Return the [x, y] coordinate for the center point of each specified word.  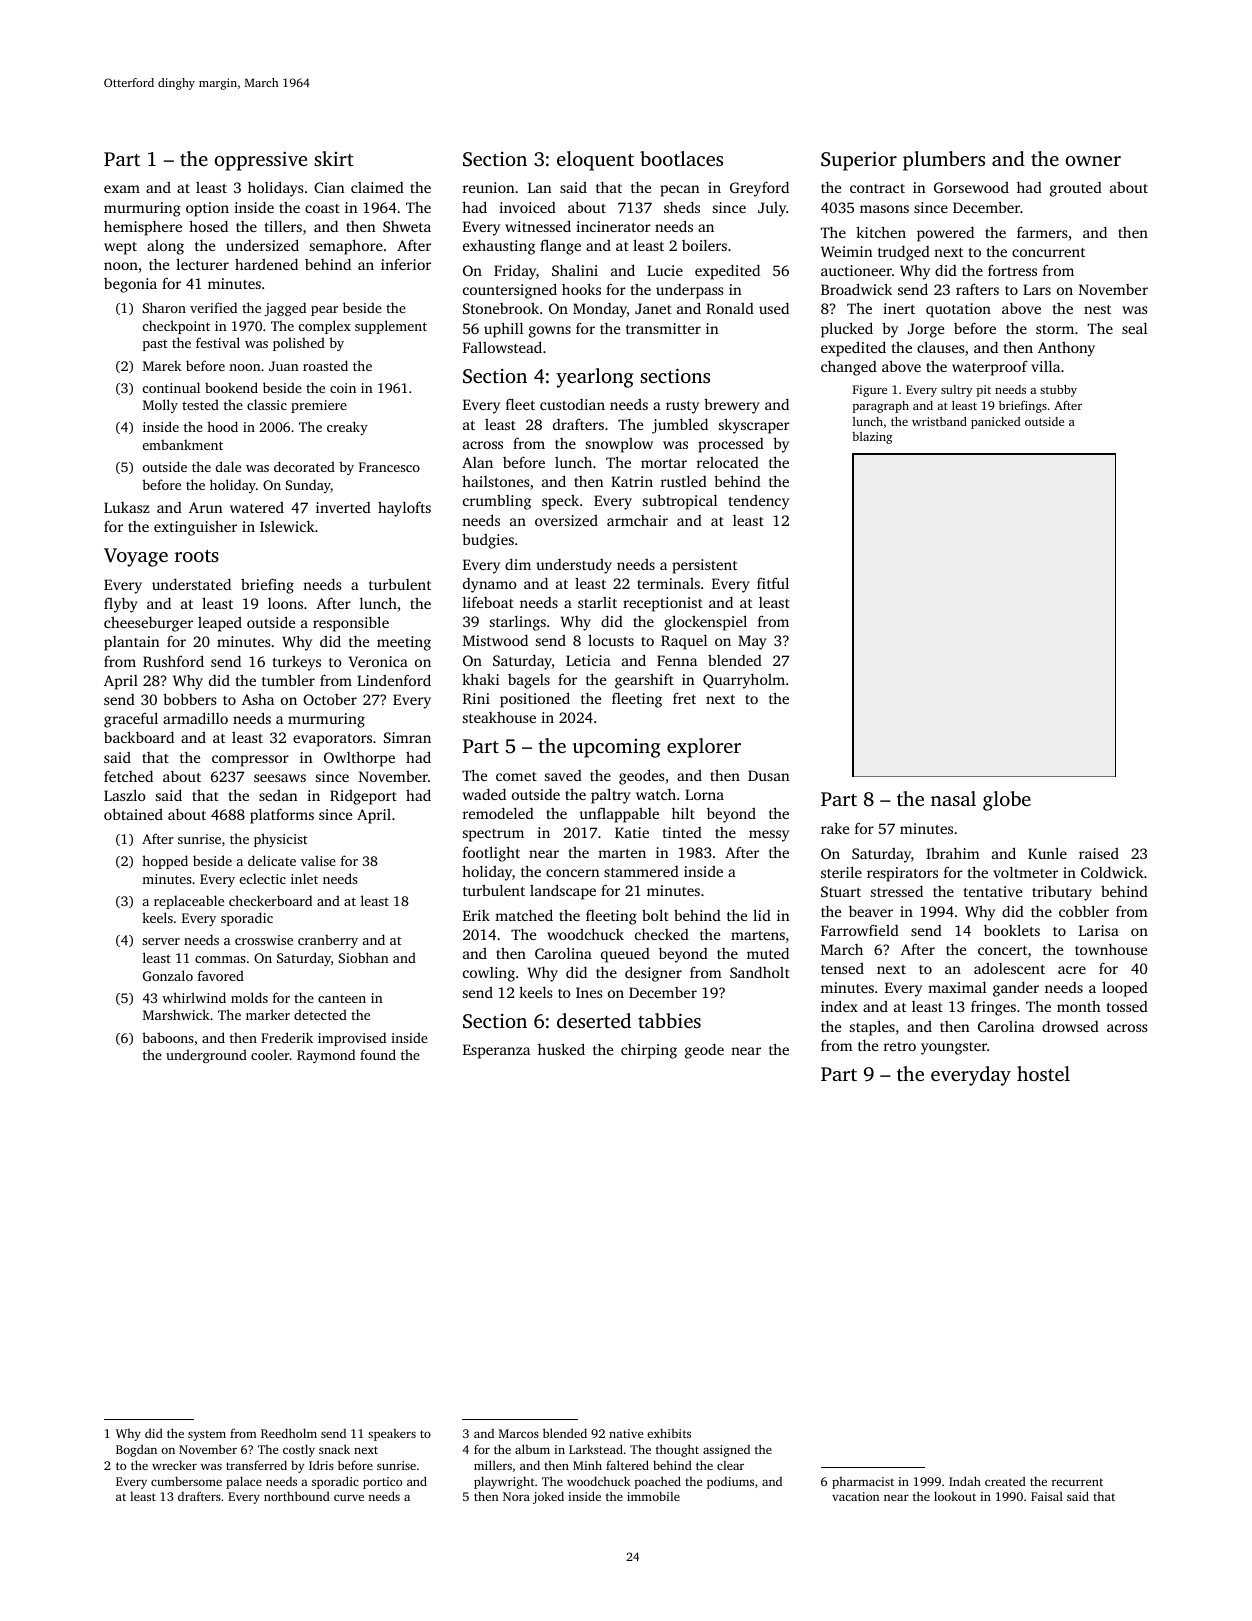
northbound [297, 1496]
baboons [168, 1037]
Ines [589, 992]
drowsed [1070, 1026]
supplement [391, 327]
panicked [996, 423]
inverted [343, 507]
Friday [515, 272]
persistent [704, 566]
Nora [516, 1496]
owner [1093, 161]
